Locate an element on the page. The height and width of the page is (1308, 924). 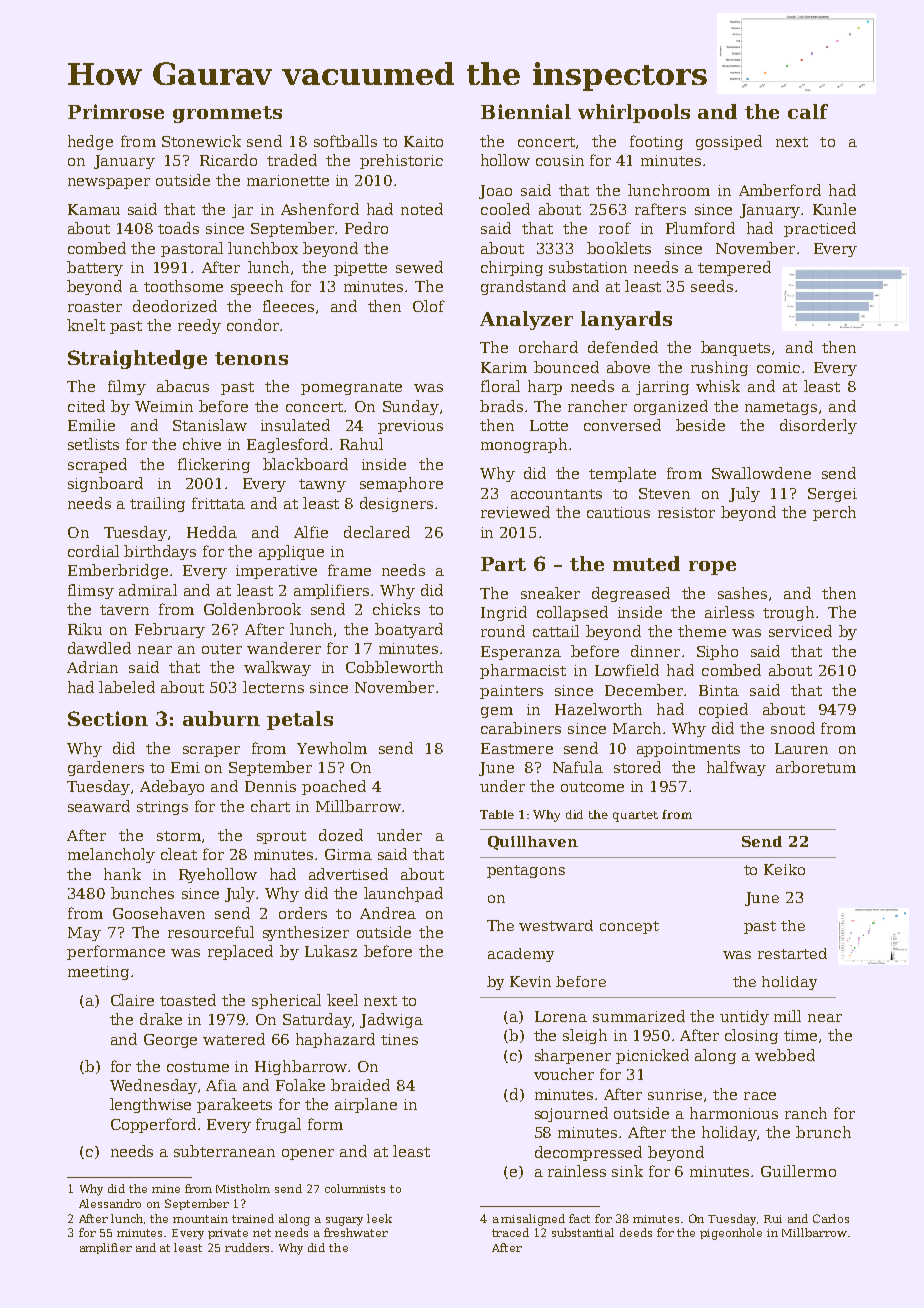
tines is located at coordinates (399, 1039).
